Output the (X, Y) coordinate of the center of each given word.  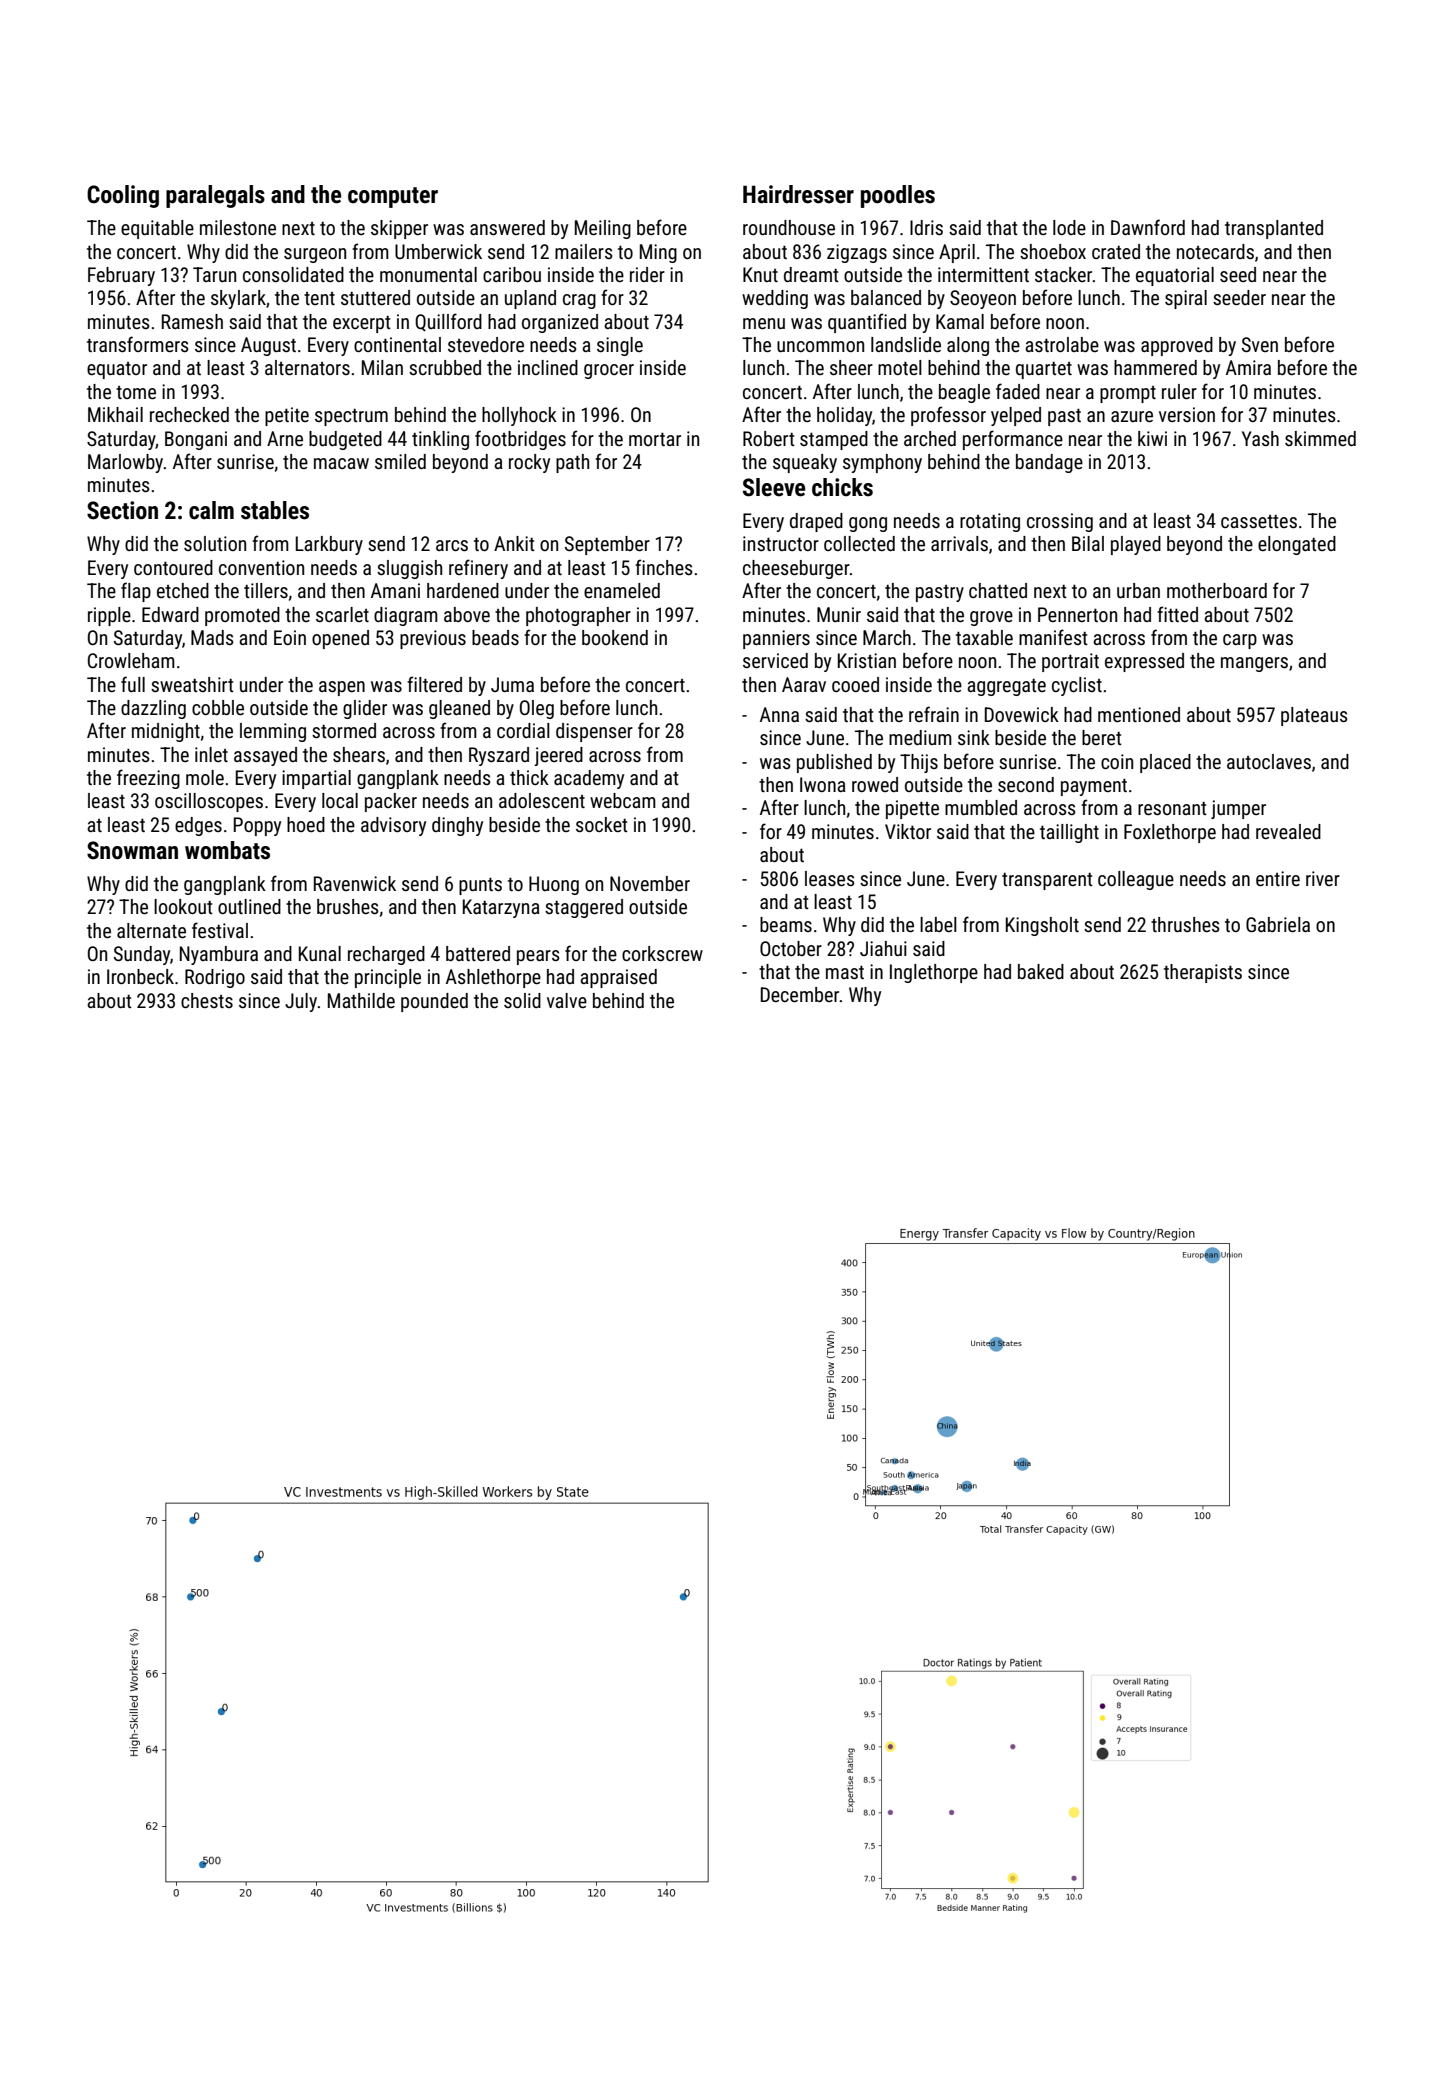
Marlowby (125, 463)
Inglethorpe (934, 973)
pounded (434, 1002)
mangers (1254, 664)
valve (567, 1000)
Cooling (123, 196)
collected (859, 543)
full (133, 684)
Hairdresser (798, 194)
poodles (898, 196)
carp (1240, 641)
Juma (512, 684)
